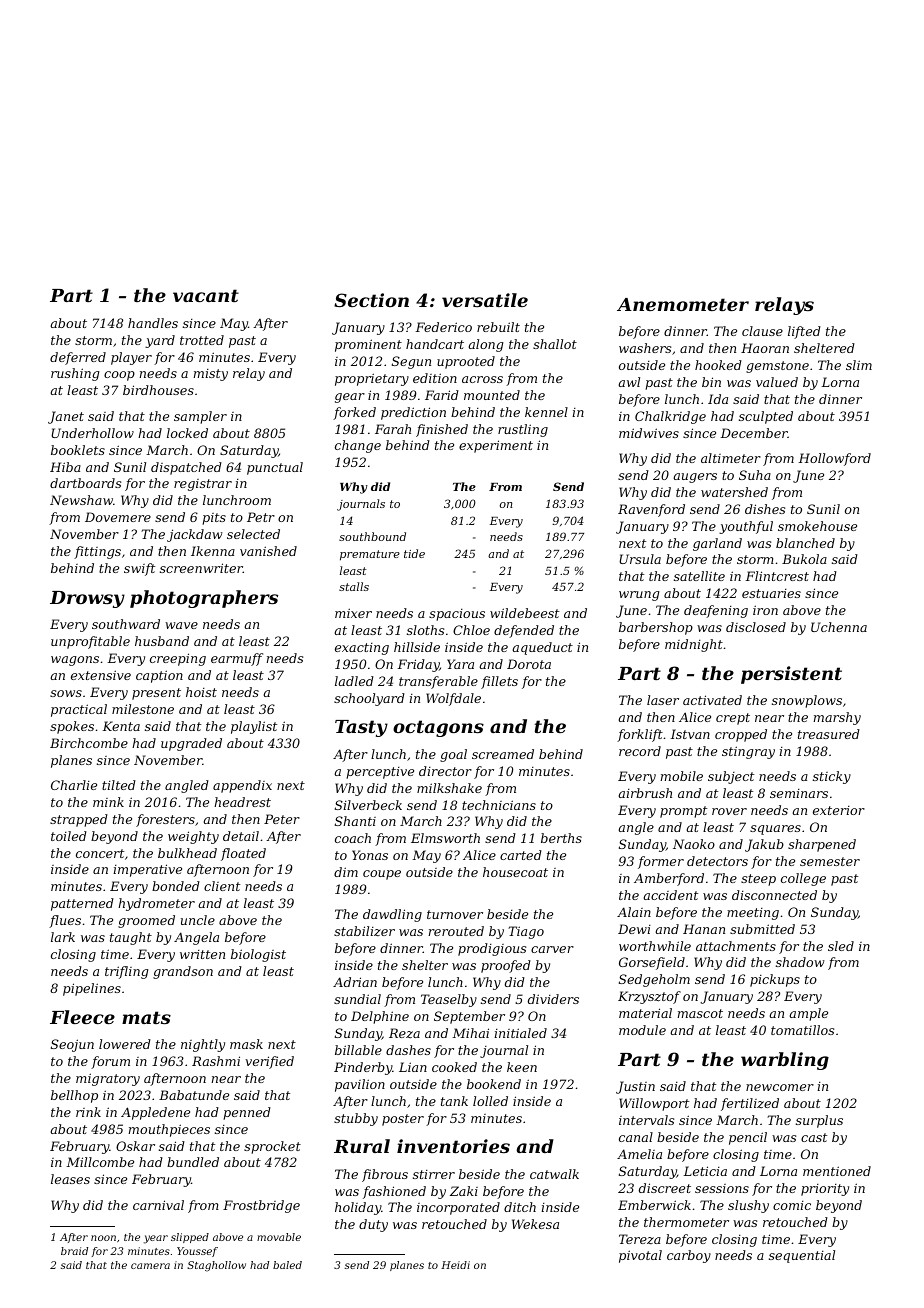 This screenshot has width=924, height=1308. Describe the element at coordinates (254, 727) in the screenshot. I see `playlist` at that location.
